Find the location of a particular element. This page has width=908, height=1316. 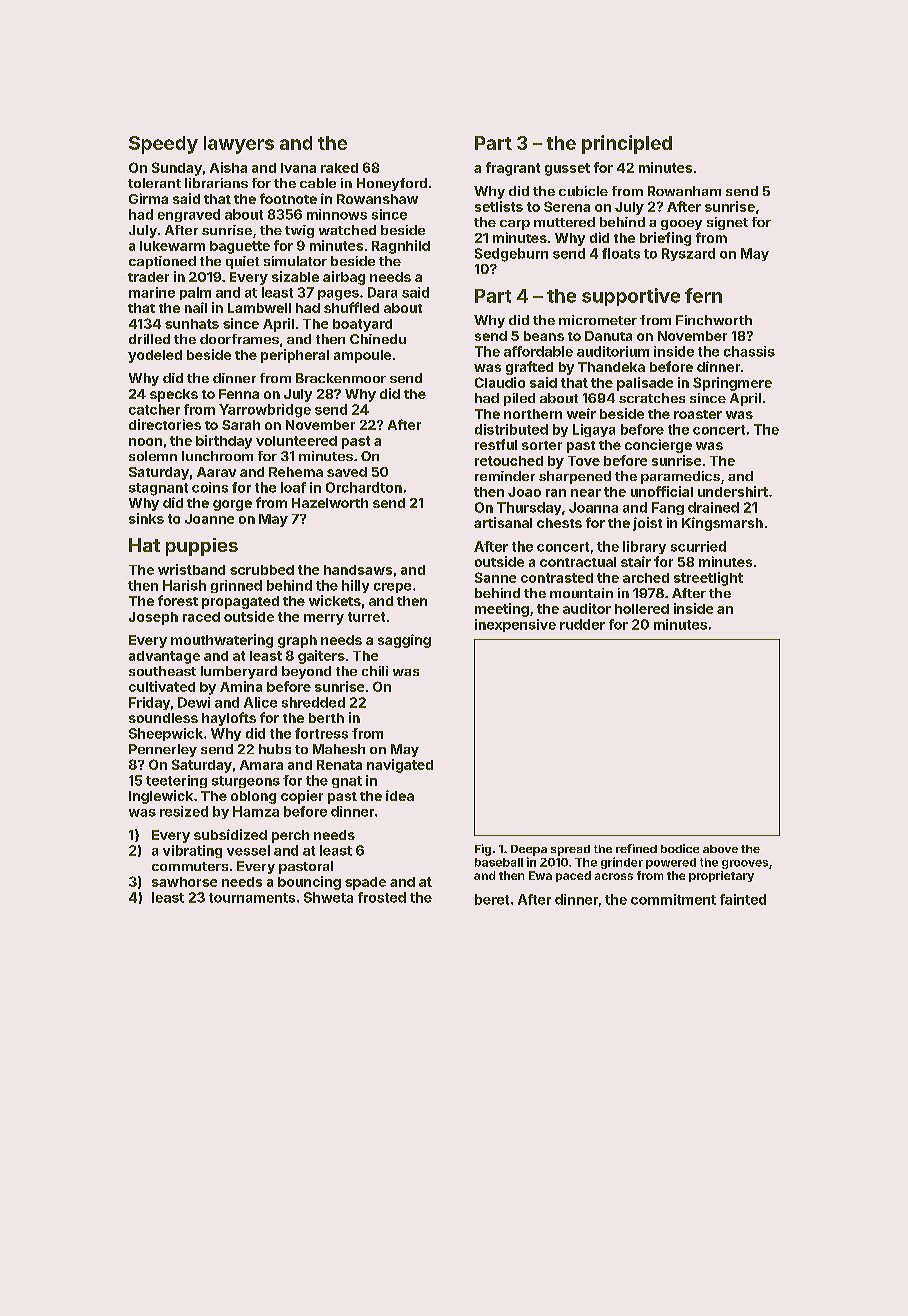

drained is located at coordinates (713, 507).
